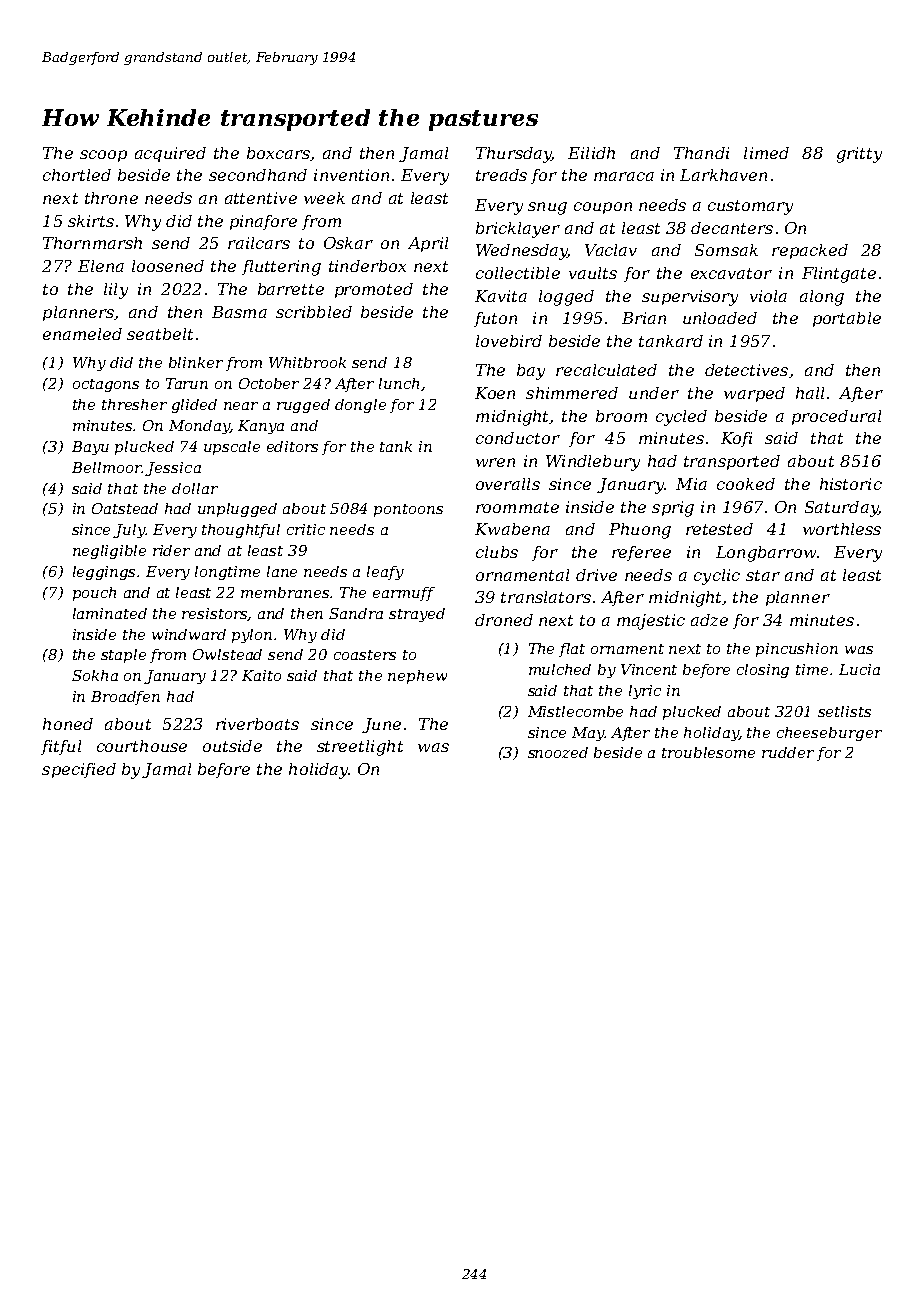  What do you see at coordinates (292, 446) in the document?
I see `editors` at bounding box center [292, 446].
